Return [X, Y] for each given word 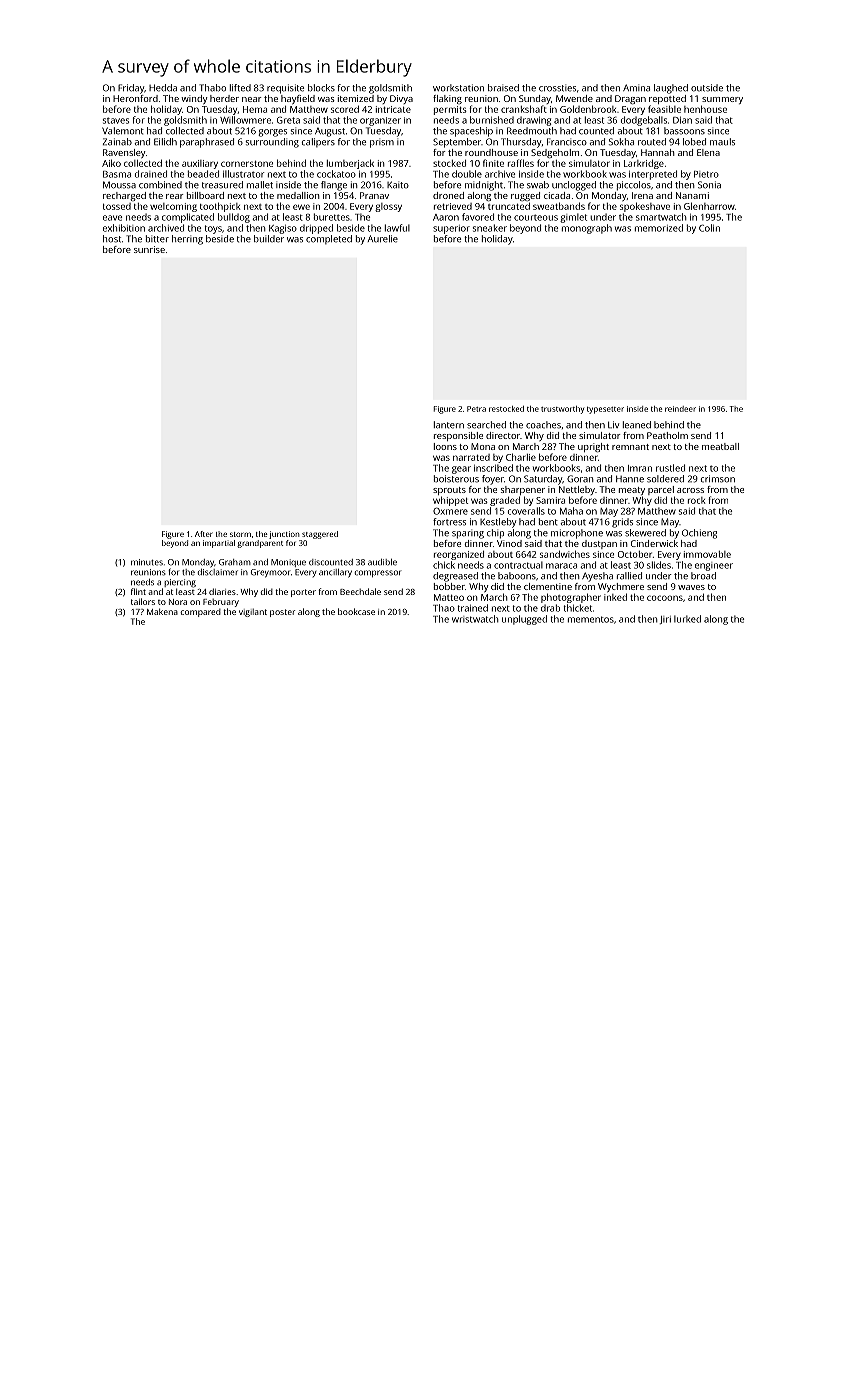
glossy [388, 207]
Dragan [630, 99]
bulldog [234, 218]
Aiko [111, 163]
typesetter [605, 410]
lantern [449, 425]
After [204, 534]
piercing [180, 583]
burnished [492, 120]
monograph [587, 229]
